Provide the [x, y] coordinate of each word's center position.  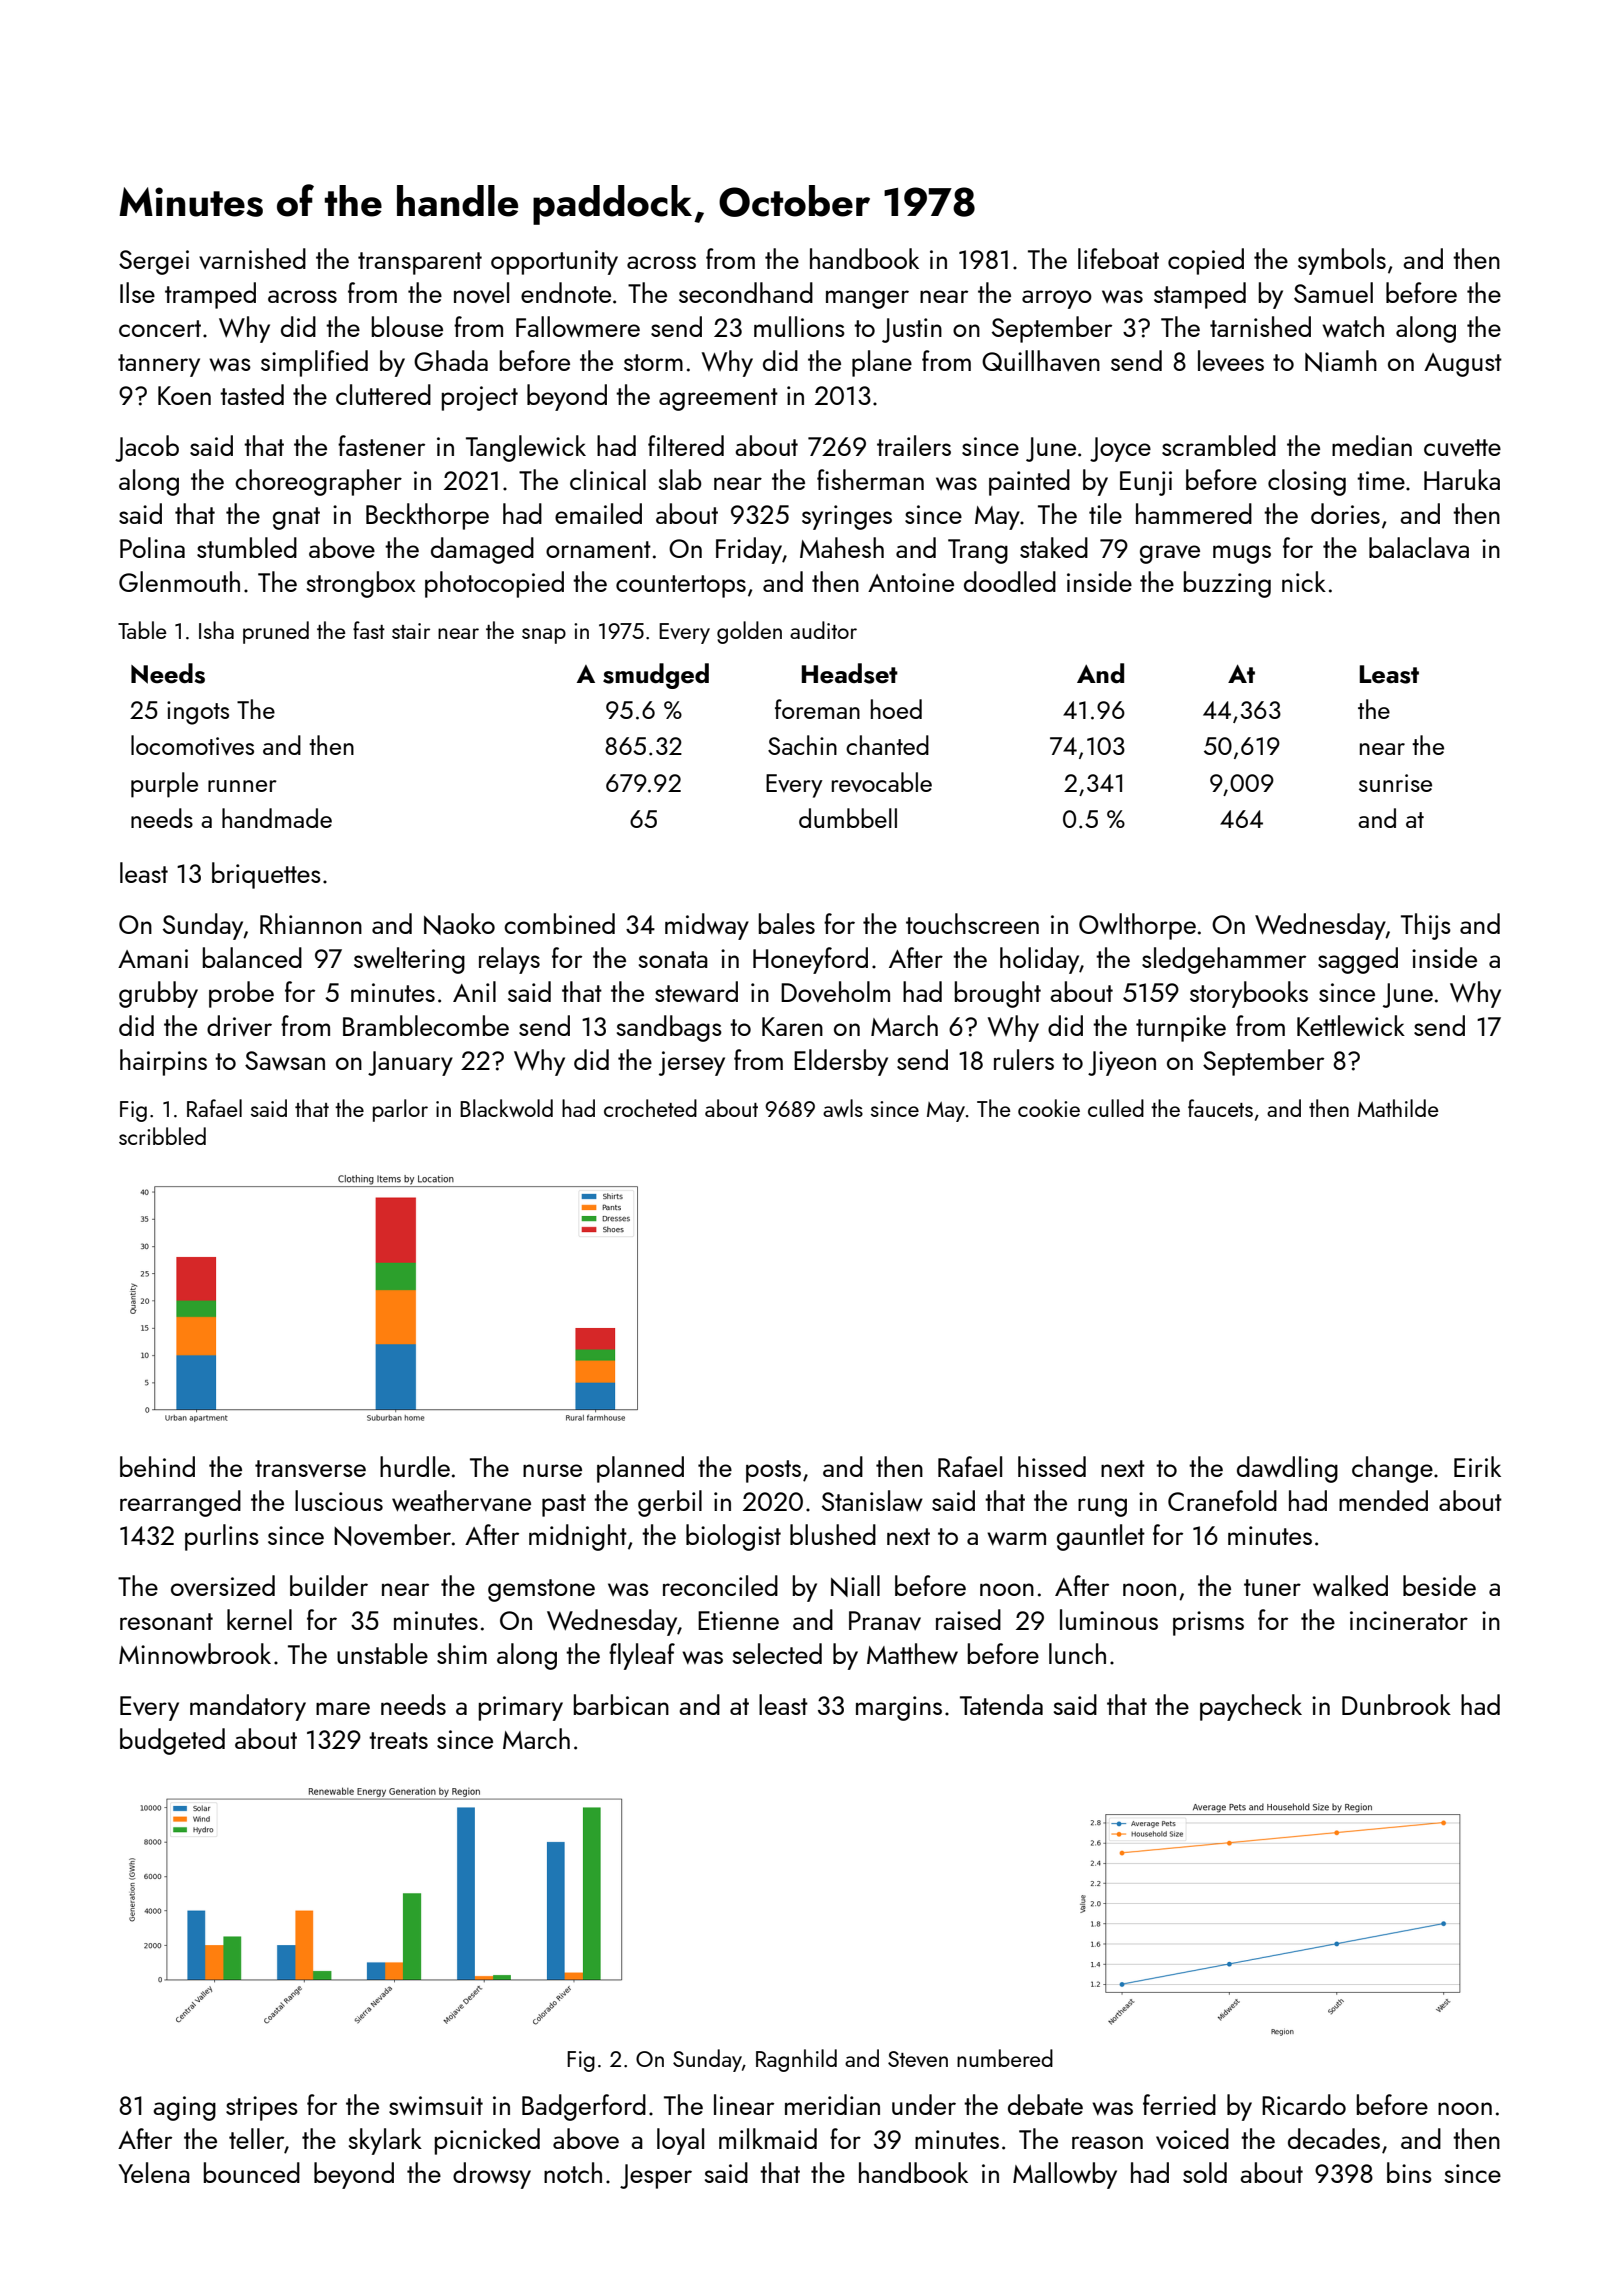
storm [653, 362]
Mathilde [1398, 1108]
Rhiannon [311, 923]
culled [1116, 1108]
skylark [385, 2141]
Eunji [1146, 483]
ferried [1179, 2104]
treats [398, 1740]
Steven [918, 2059]
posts [773, 1471]
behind [157, 1466]
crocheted [650, 1108]
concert [160, 328]
